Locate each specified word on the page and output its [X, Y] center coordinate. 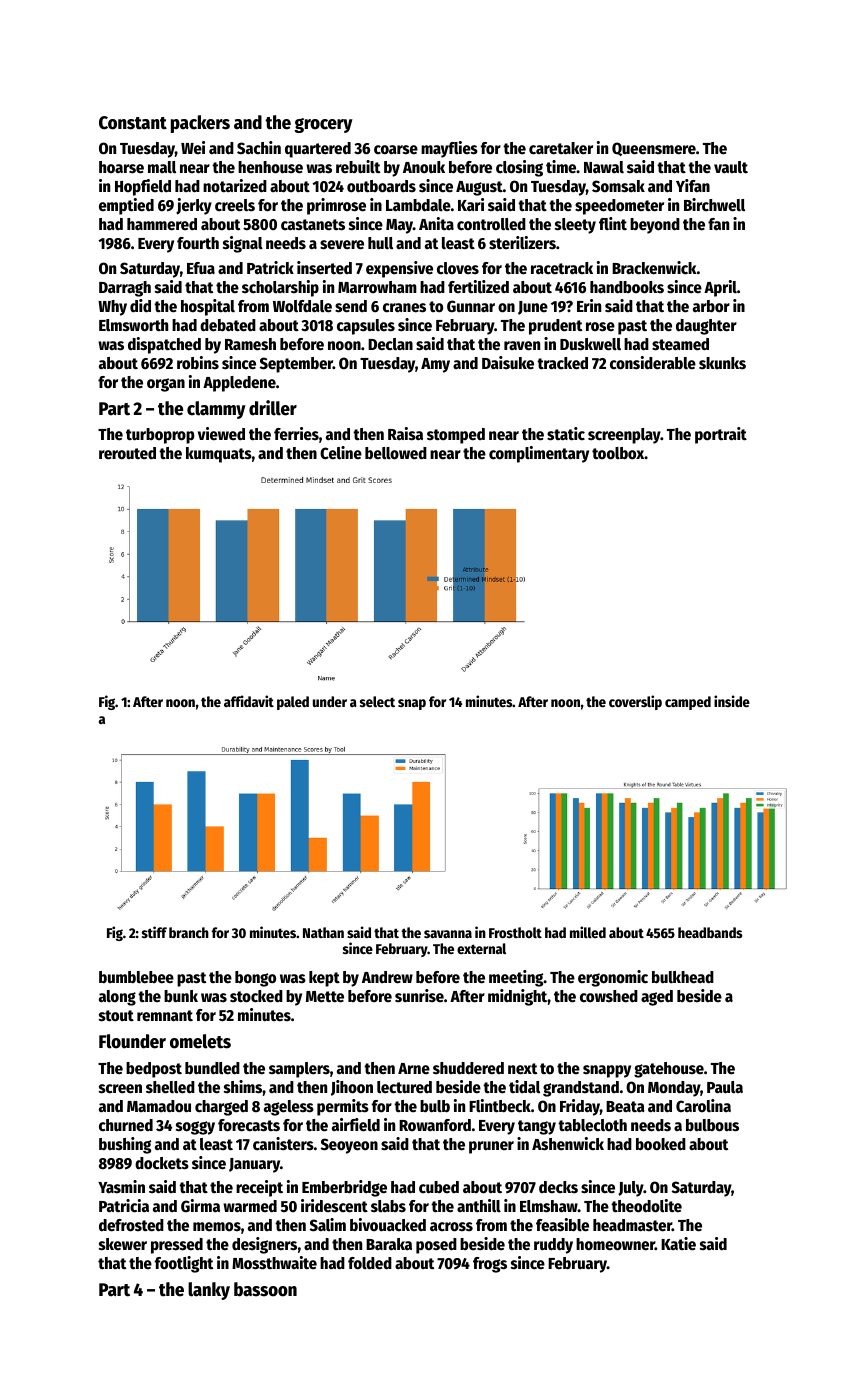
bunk [181, 996]
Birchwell [714, 205]
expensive [399, 269]
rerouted [127, 453]
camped [688, 703]
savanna [448, 934]
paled [293, 703]
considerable [653, 363]
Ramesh [250, 344]
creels [235, 205]
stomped [456, 436]
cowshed [609, 996]
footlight [184, 1264]
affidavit [249, 701]
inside [732, 701]
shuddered [468, 1068]
